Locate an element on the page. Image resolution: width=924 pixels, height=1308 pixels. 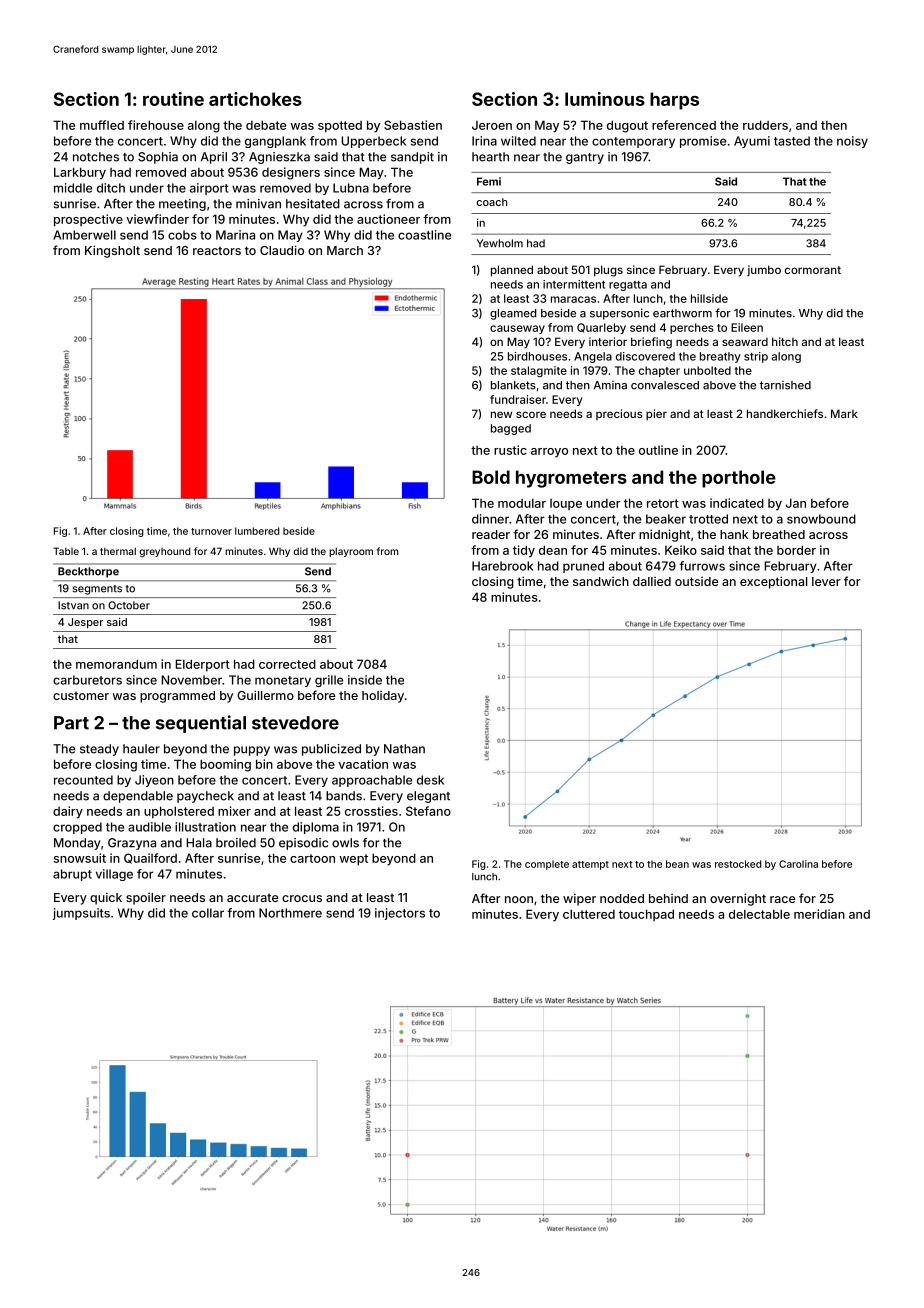
greyhound is located at coordinates (165, 552).
